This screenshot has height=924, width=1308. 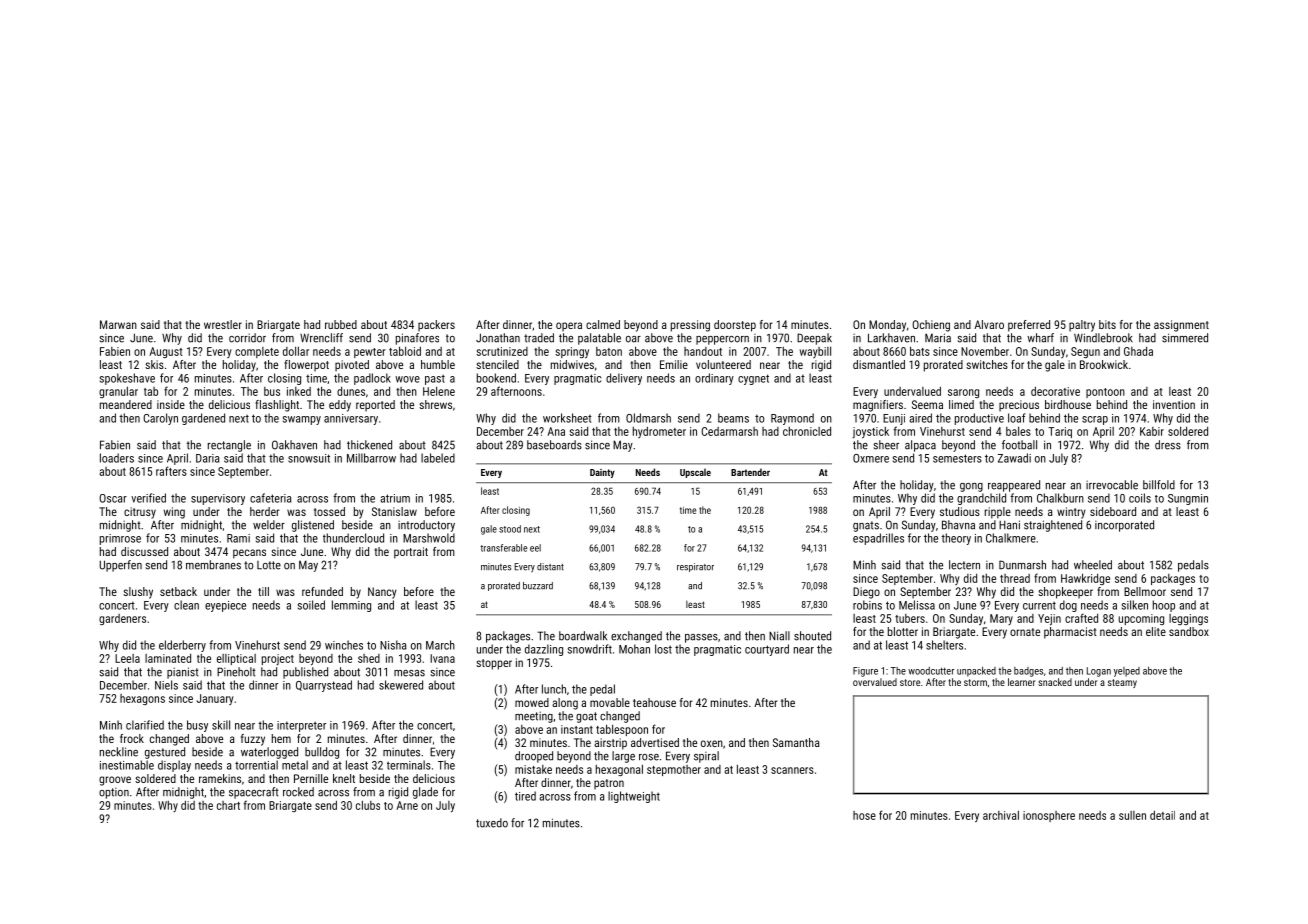 I want to click on pecans, so click(x=249, y=554).
